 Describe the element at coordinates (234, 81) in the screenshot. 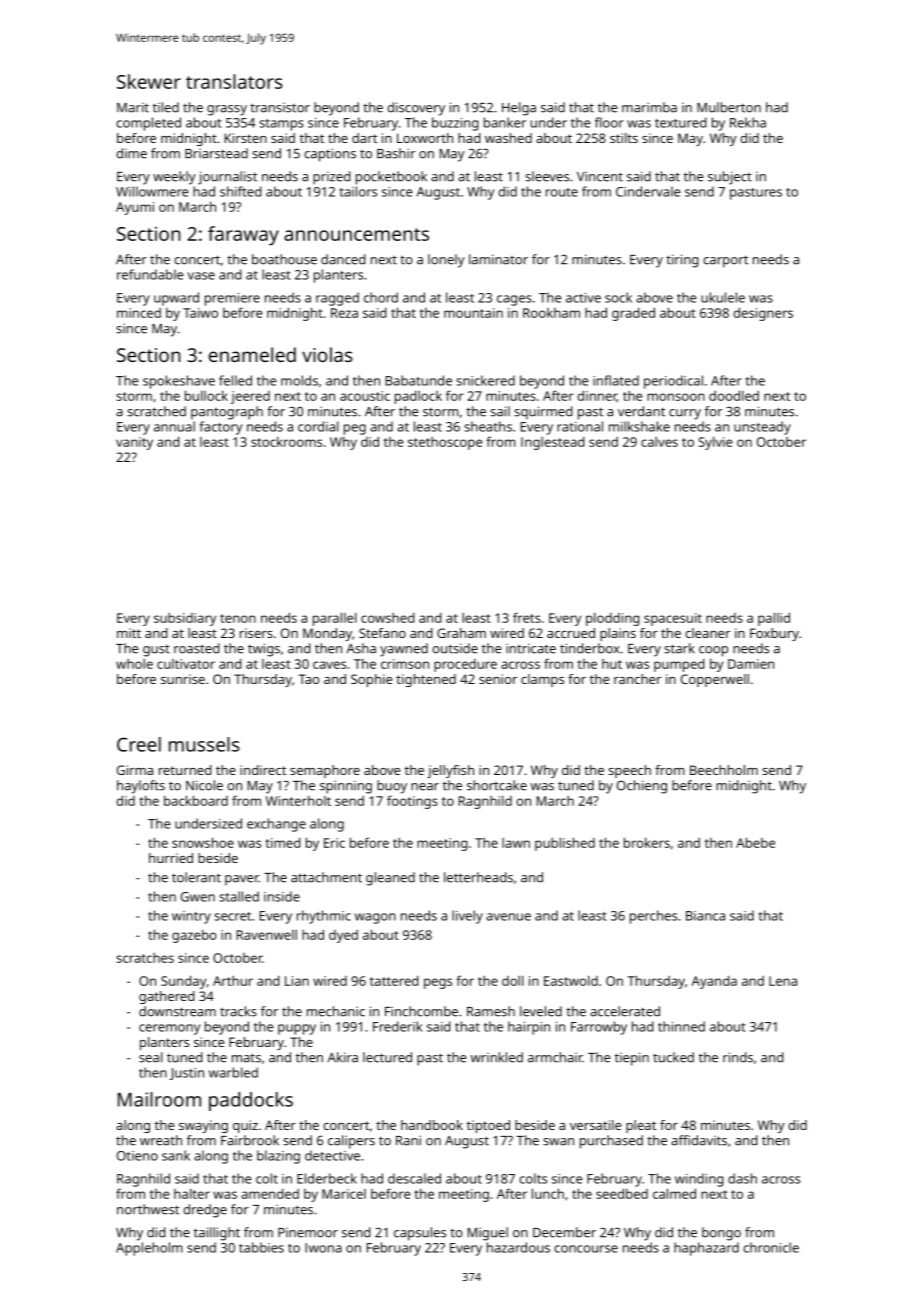

I see `translators` at that location.
